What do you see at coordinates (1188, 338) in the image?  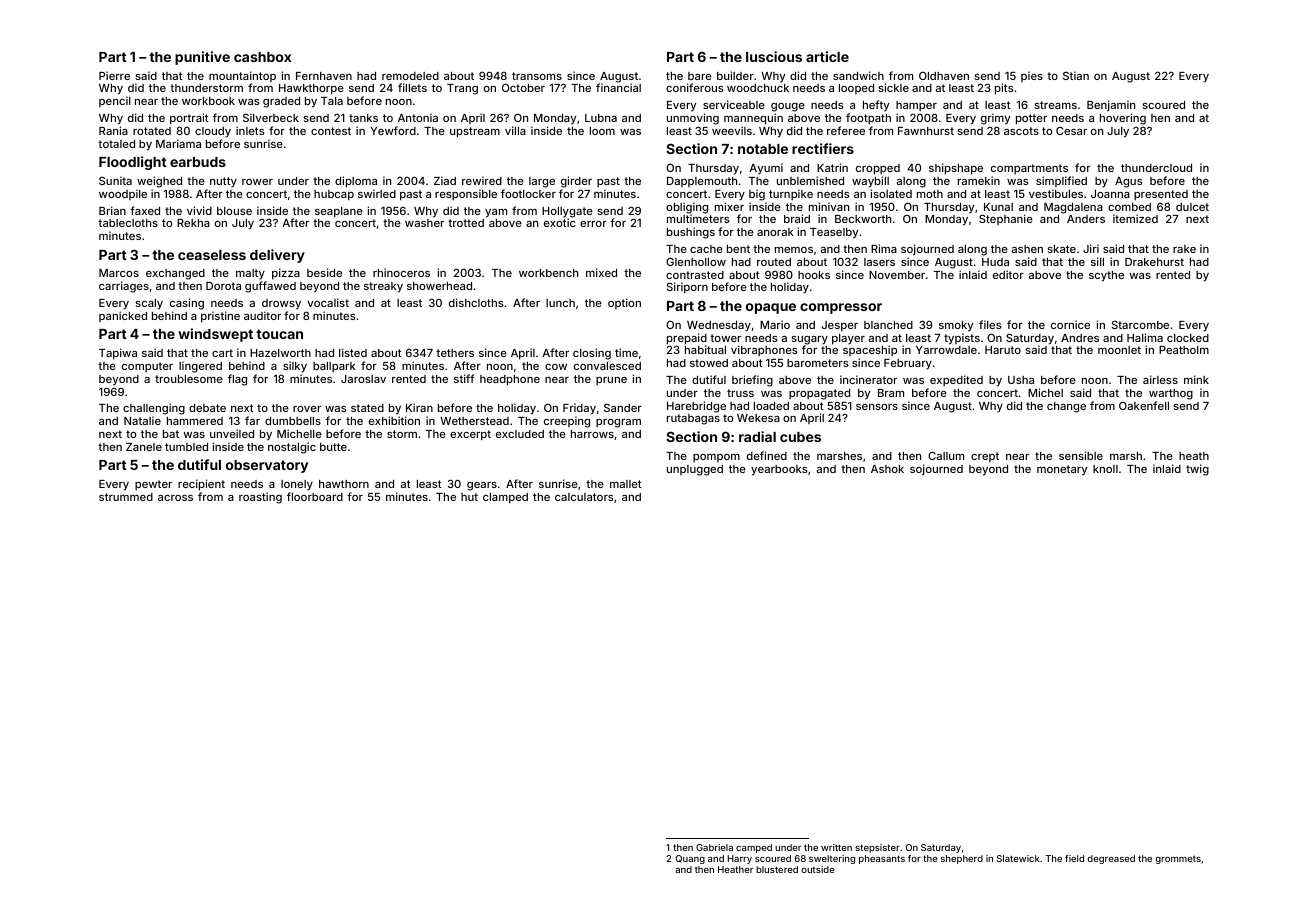 I see `clocked` at bounding box center [1188, 338].
